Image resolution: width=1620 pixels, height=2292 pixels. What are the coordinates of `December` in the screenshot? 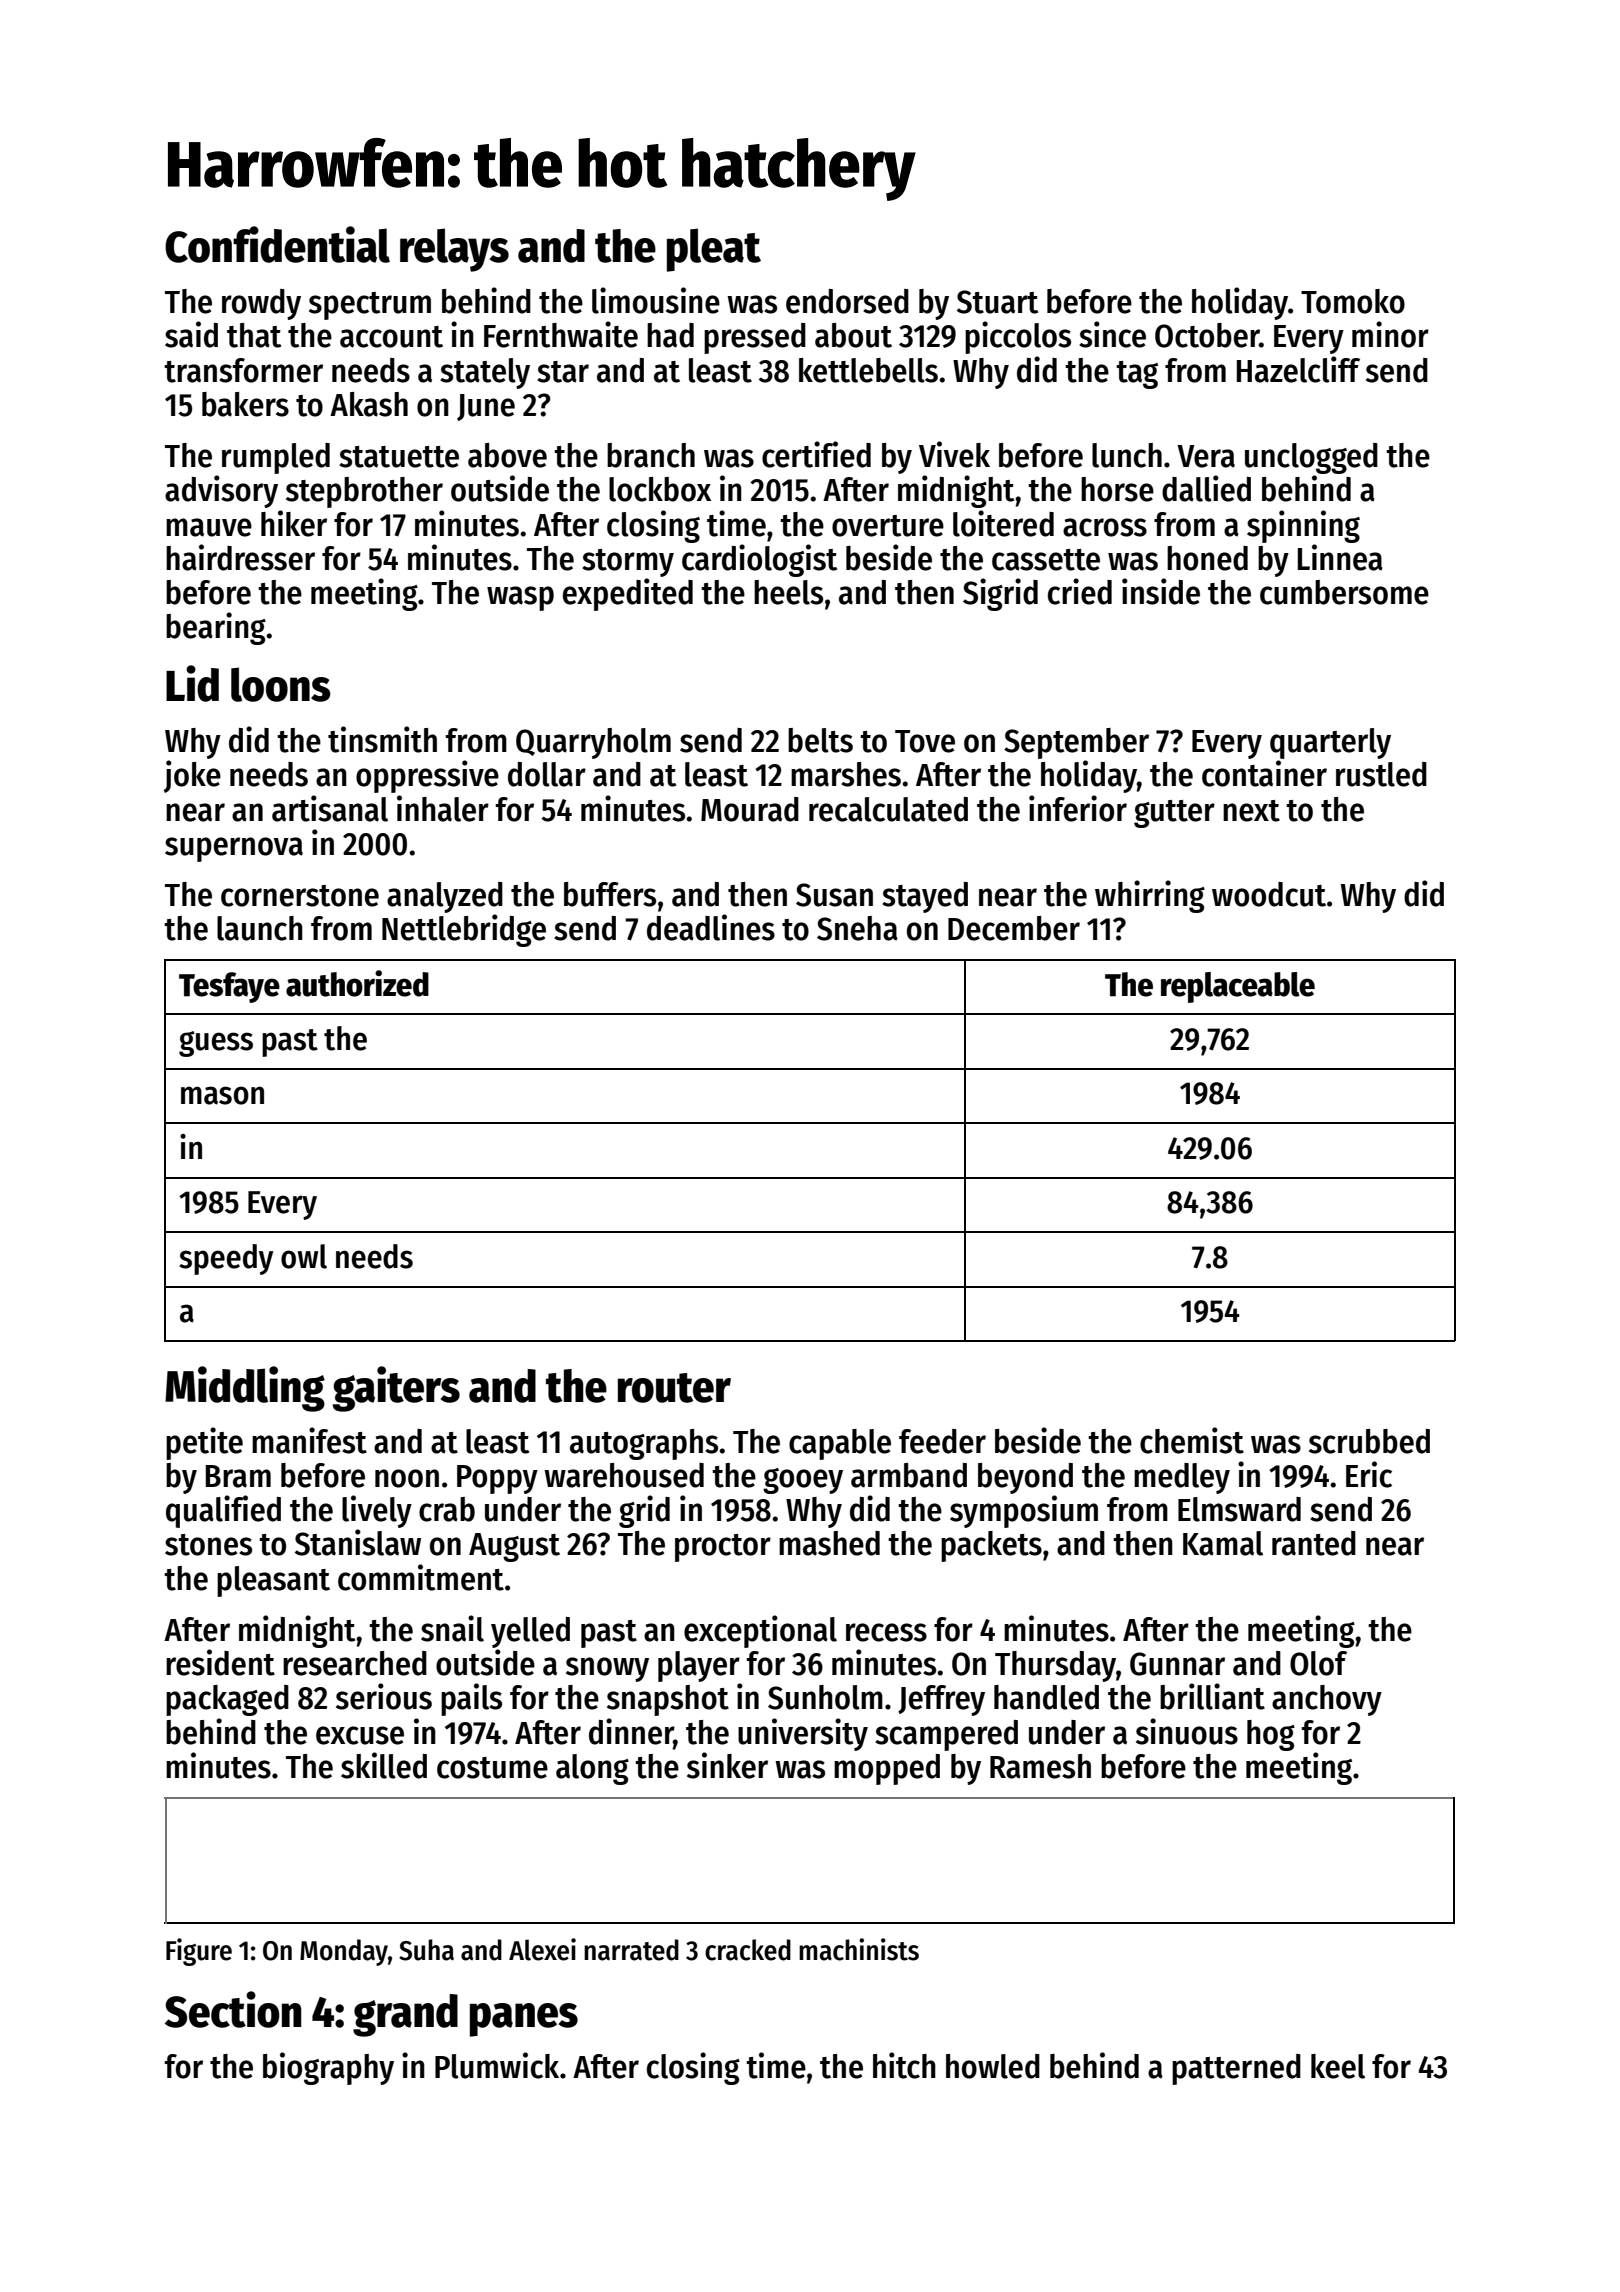 It's located at (1014, 928).
